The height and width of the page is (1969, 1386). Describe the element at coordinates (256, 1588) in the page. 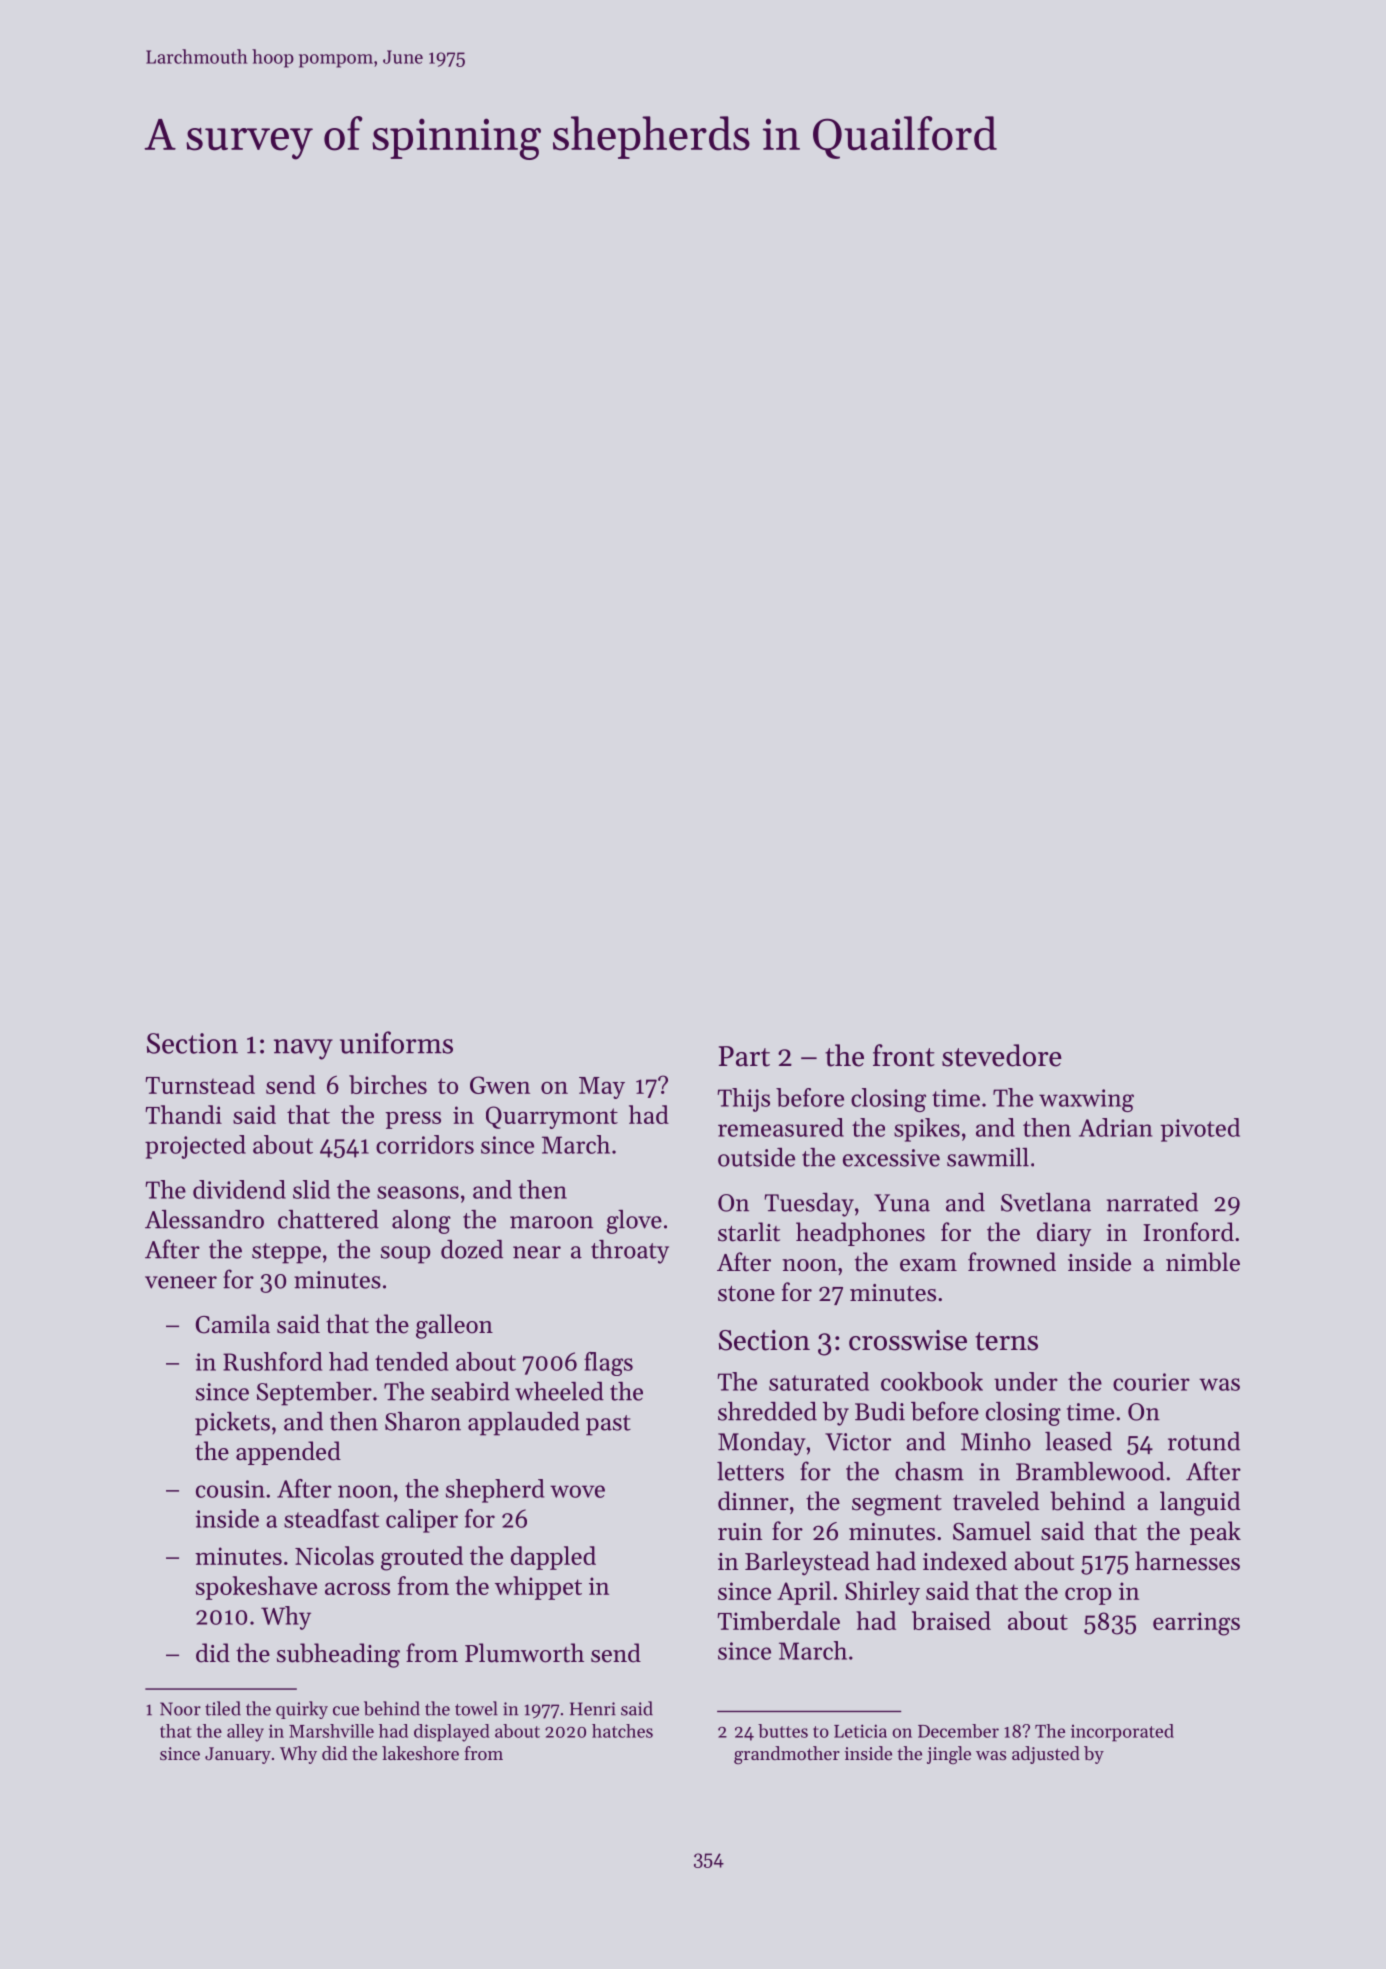

I see `spokeshave` at that location.
